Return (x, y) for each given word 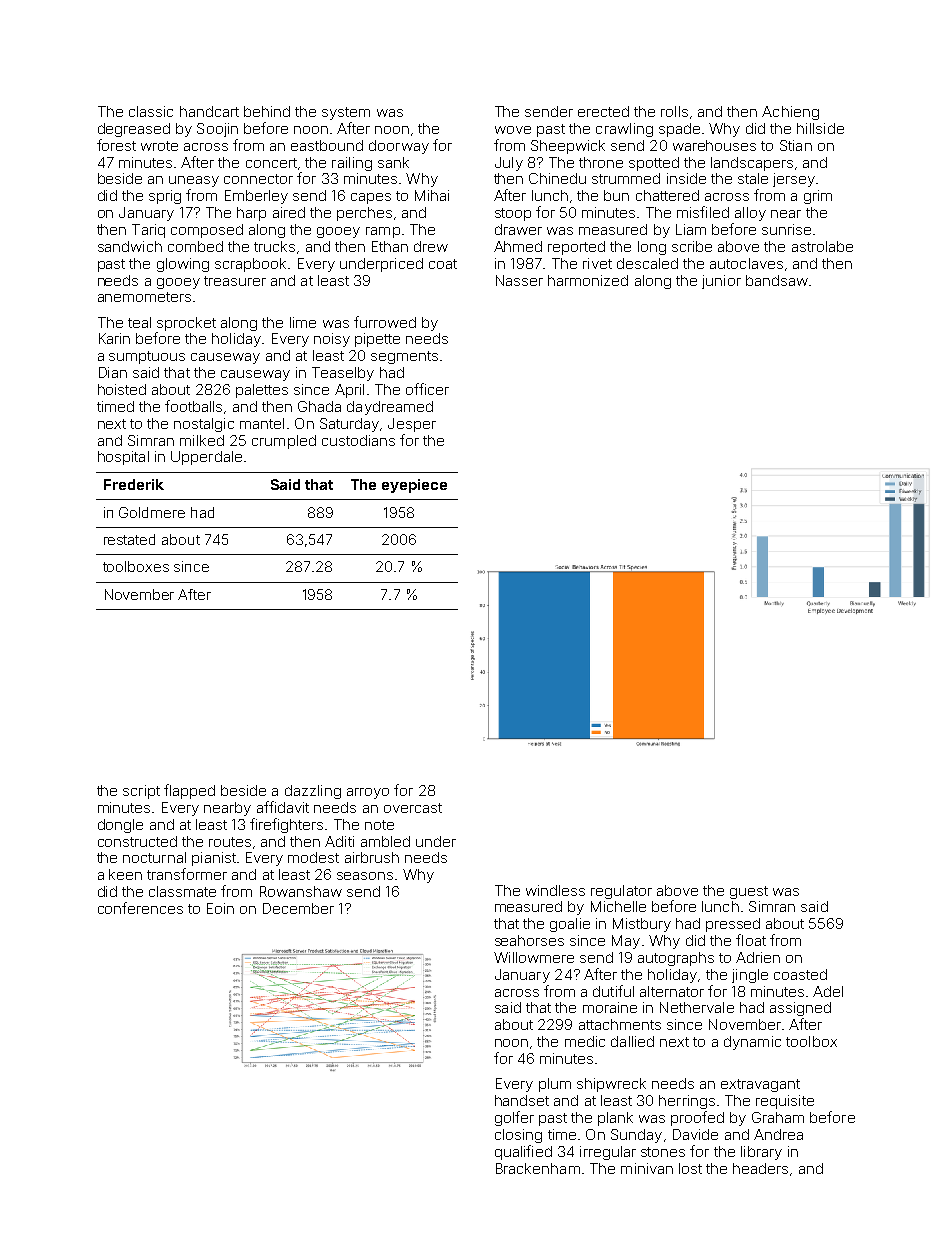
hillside (820, 128)
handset (522, 1100)
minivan (647, 1168)
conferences (140, 908)
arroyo (368, 793)
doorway (399, 147)
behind (267, 111)
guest (749, 892)
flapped (189, 791)
